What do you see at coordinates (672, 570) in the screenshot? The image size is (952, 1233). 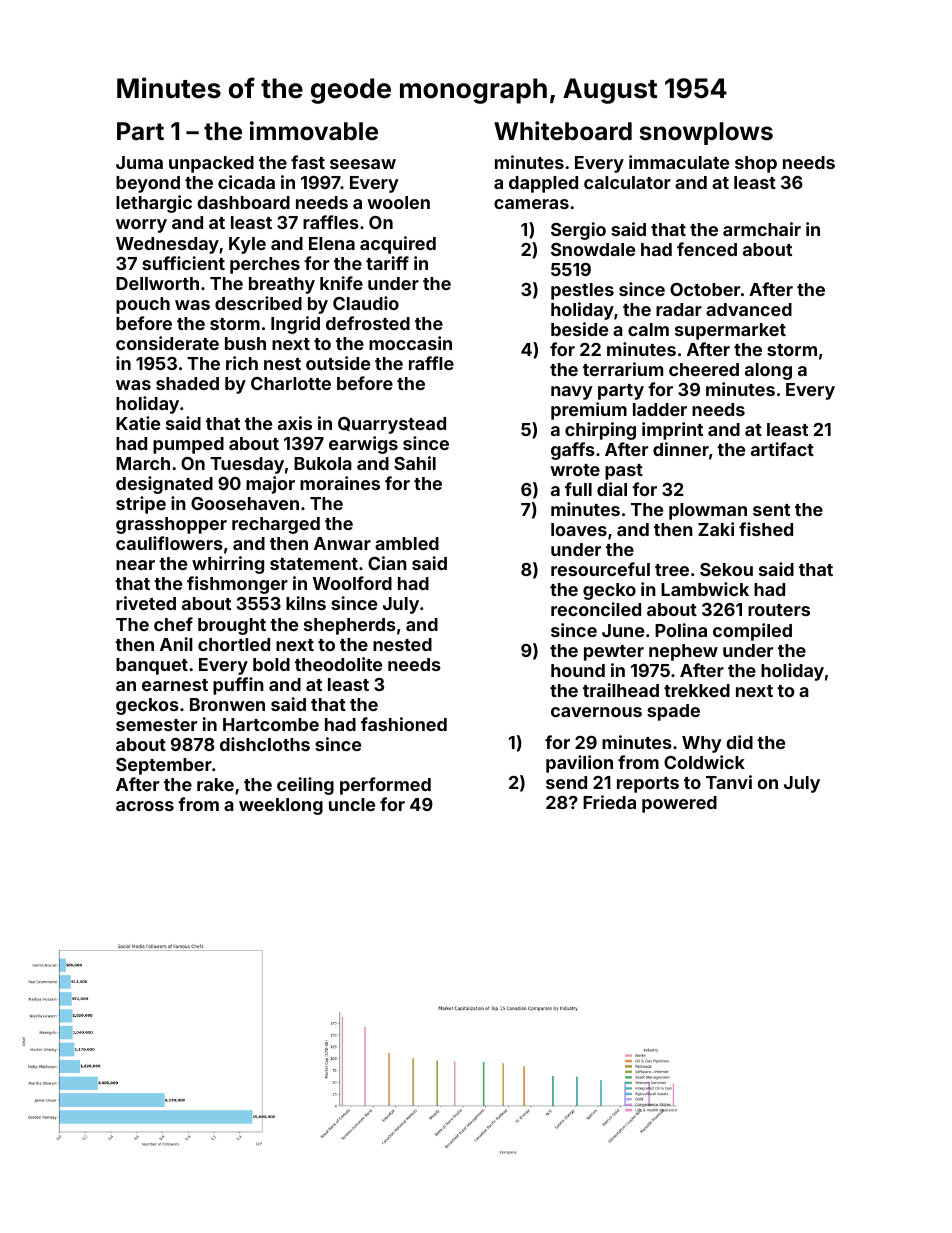 I see `tree` at bounding box center [672, 570].
